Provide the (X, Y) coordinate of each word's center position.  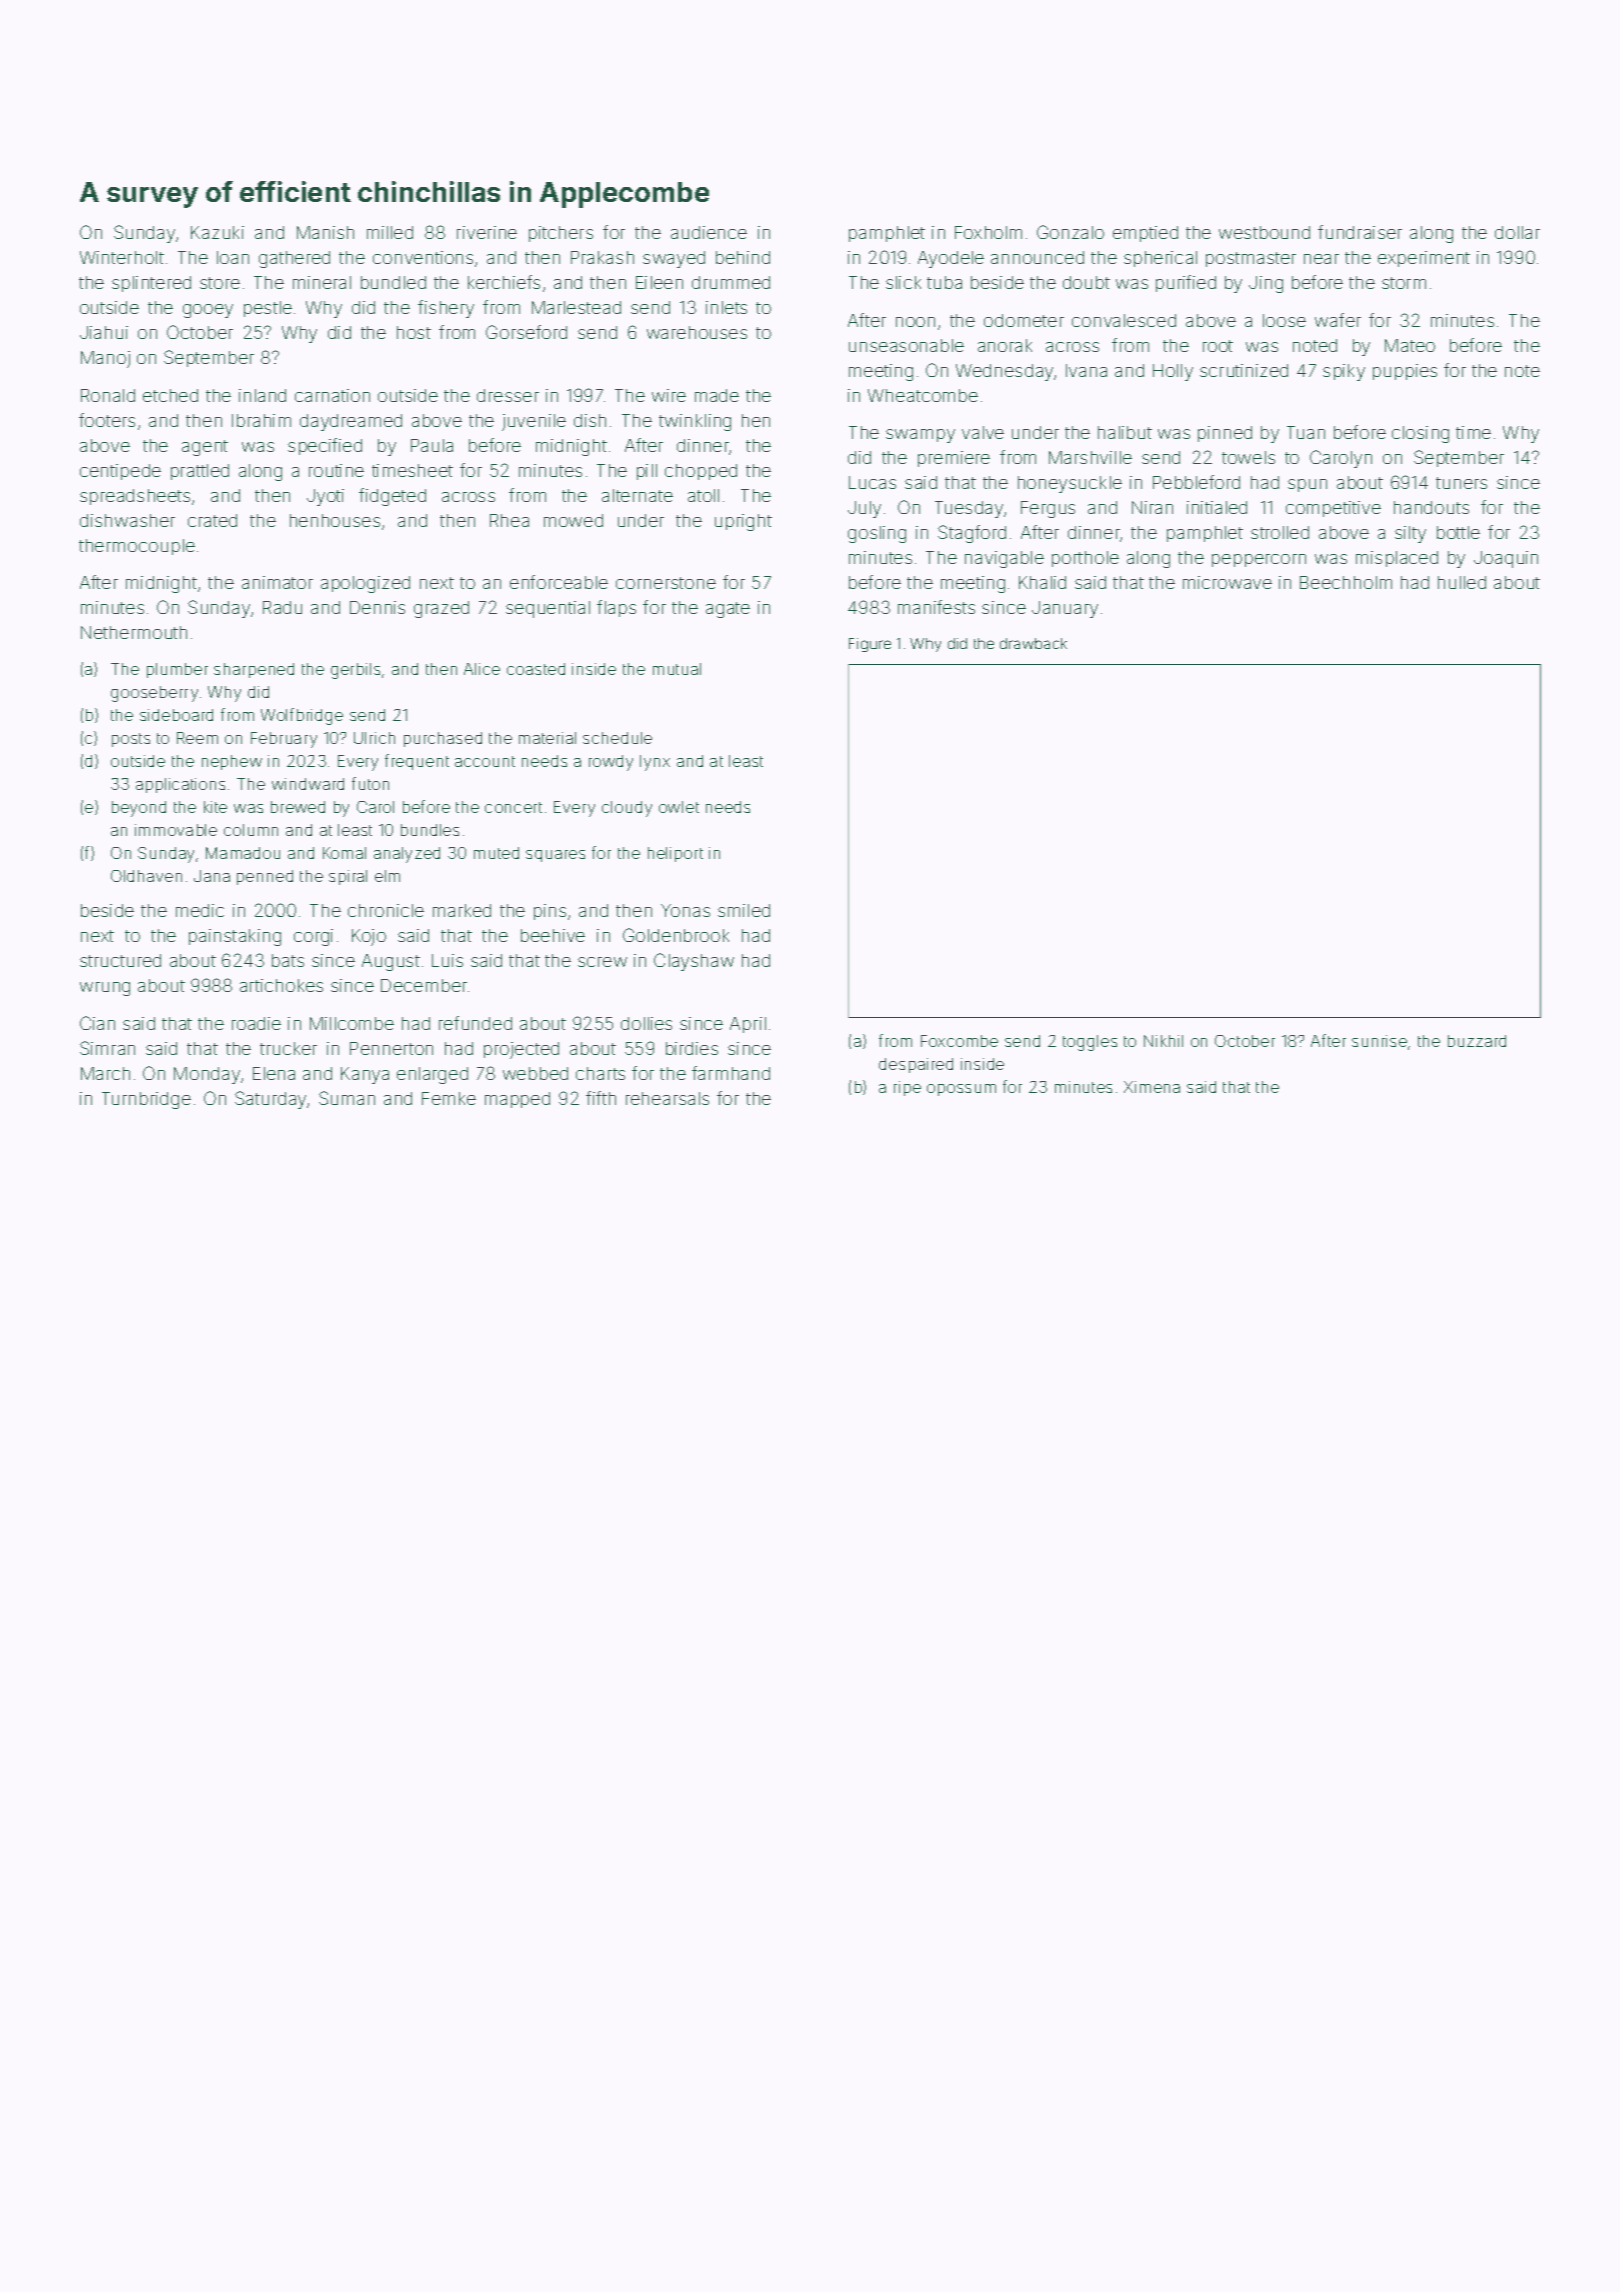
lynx (655, 763)
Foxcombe (959, 1041)
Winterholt (122, 257)
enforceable (559, 582)
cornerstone (666, 583)
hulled (1462, 582)
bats (288, 960)
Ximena (1152, 1087)
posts (131, 740)
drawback (1033, 643)
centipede (120, 472)
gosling (877, 534)
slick (903, 282)
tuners (1461, 483)
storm (1404, 283)
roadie (256, 1023)
